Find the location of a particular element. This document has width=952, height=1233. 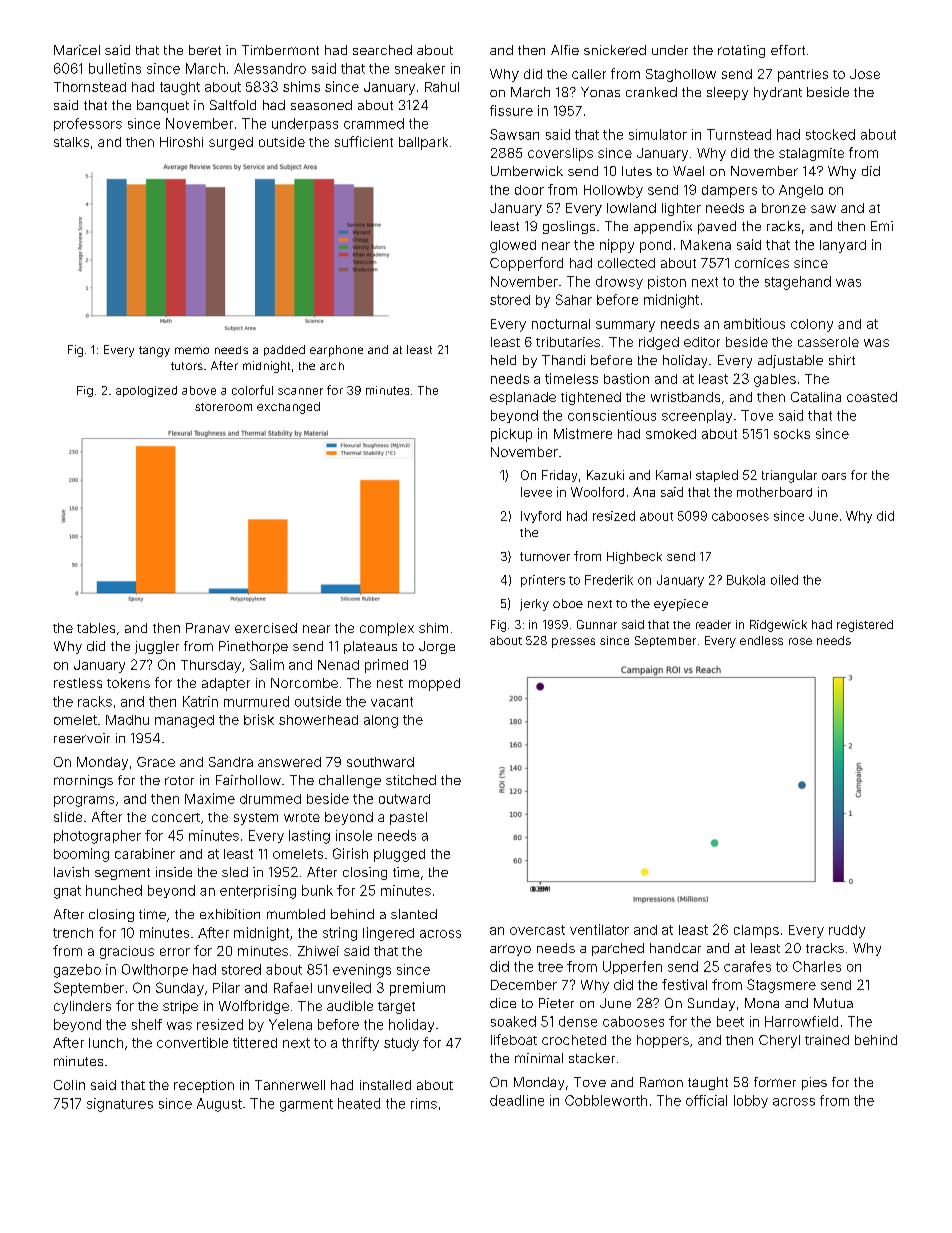

deadline is located at coordinates (517, 1100).
